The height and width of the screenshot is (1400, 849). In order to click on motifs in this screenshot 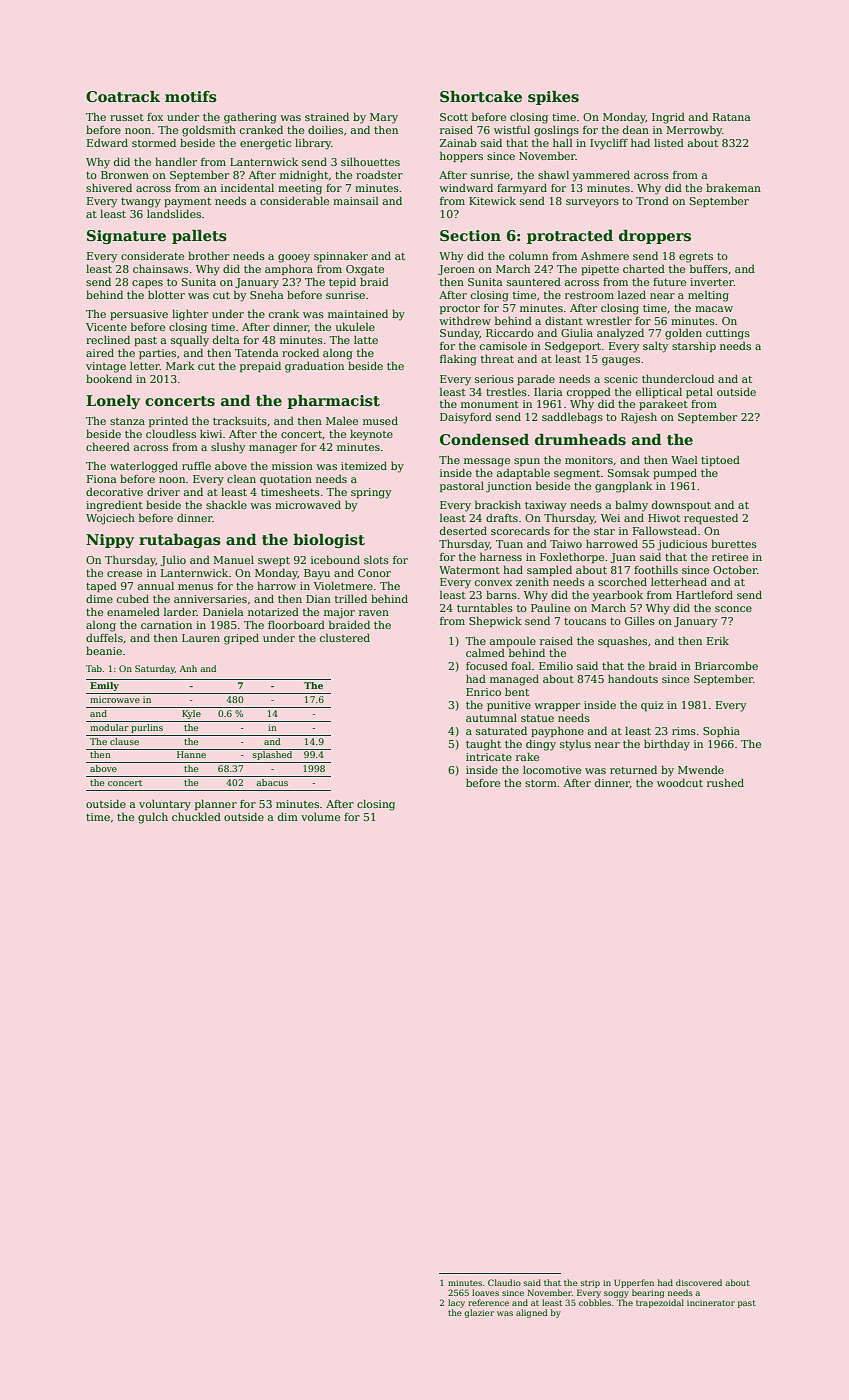, I will do `click(191, 97)`.
